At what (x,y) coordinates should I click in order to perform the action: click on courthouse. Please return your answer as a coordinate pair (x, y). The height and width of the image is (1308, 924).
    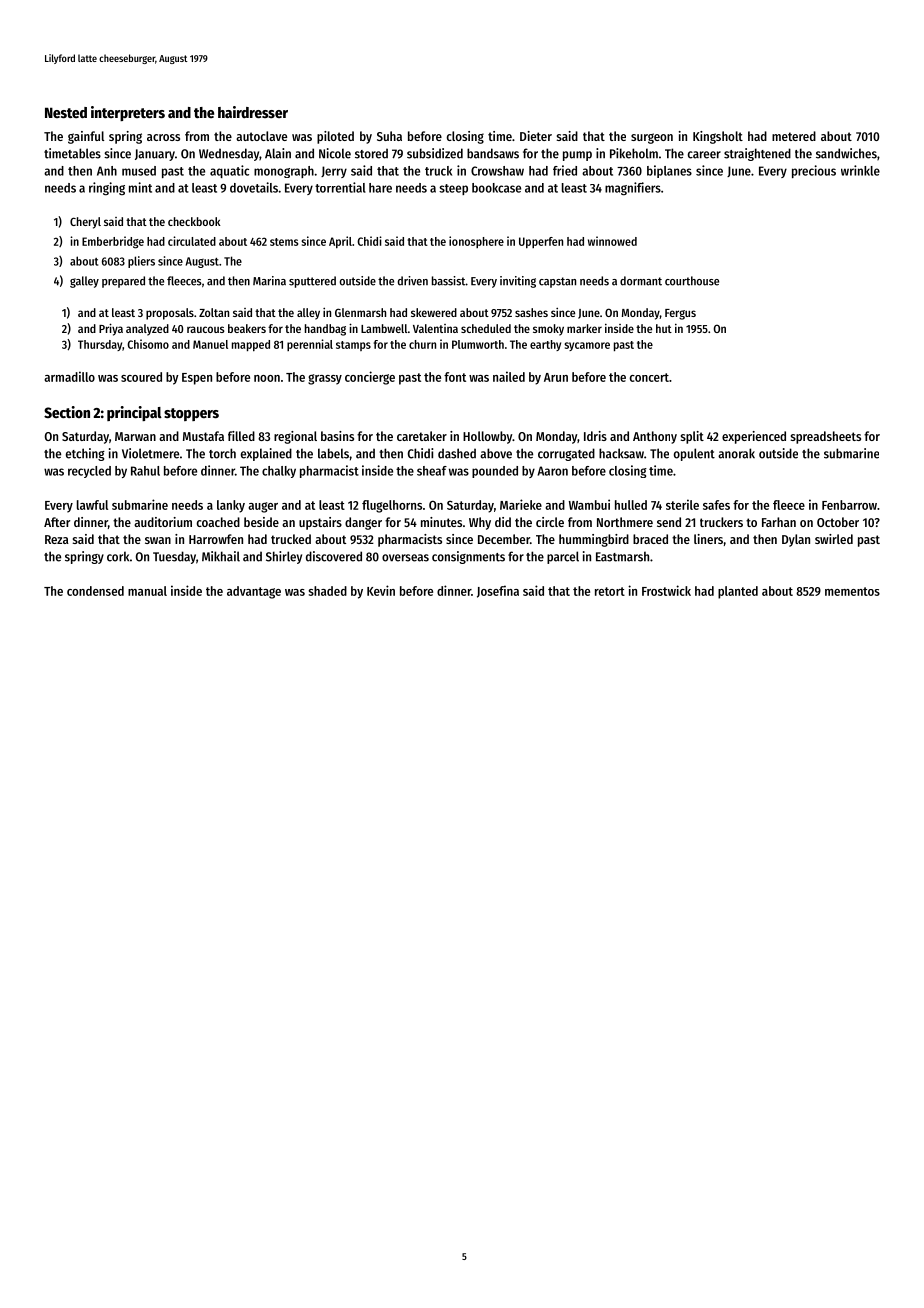
    Looking at the image, I should click on (692, 281).
